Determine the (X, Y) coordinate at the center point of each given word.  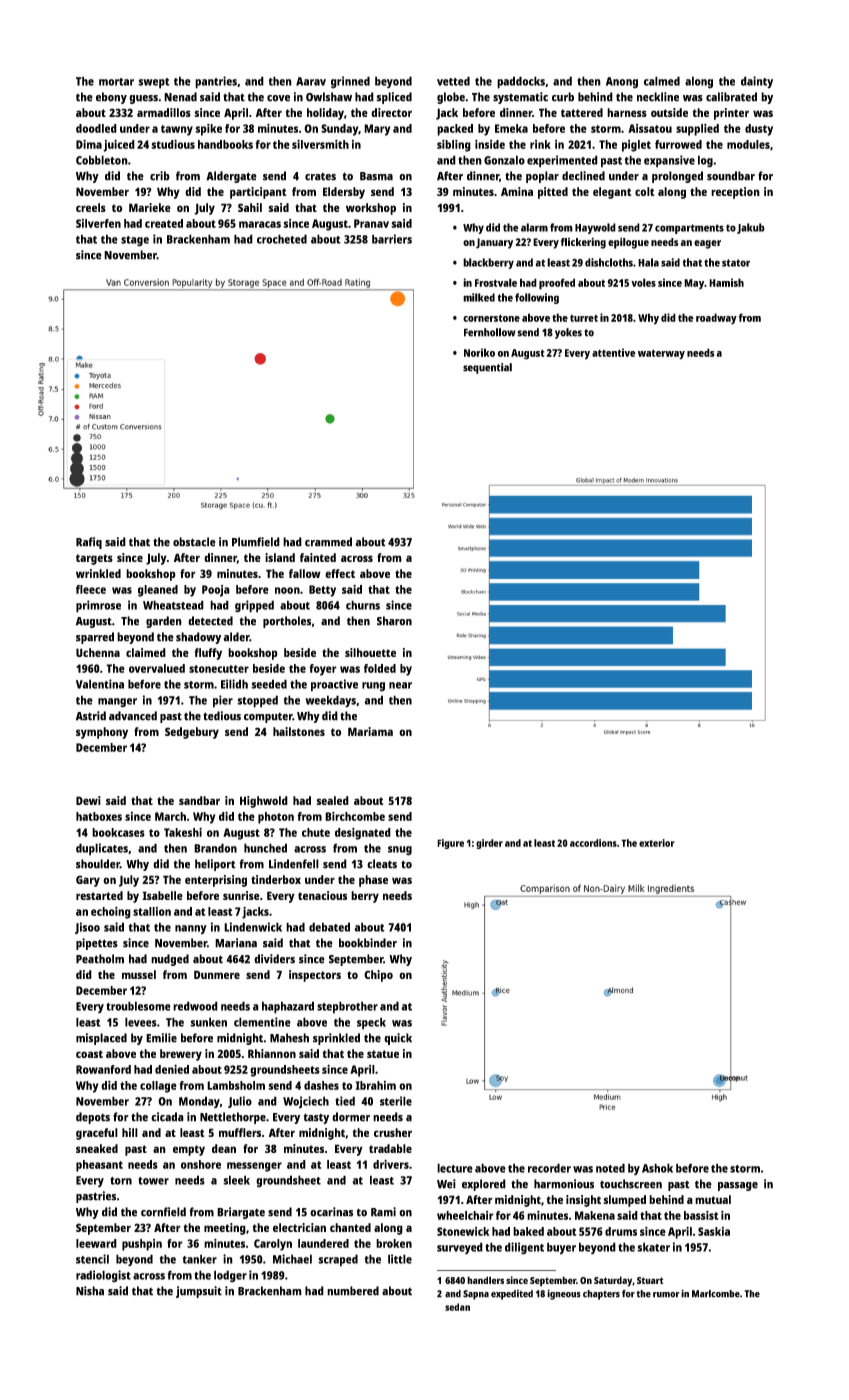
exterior (657, 843)
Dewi (88, 800)
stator (736, 263)
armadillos (164, 112)
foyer (323, 670)
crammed (328, 542)
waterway (661, 354)
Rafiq (89, 543)
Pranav (371, 223)
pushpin (142, 1245)
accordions (593, 843)
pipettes (97, 944)
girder (489, 844)
